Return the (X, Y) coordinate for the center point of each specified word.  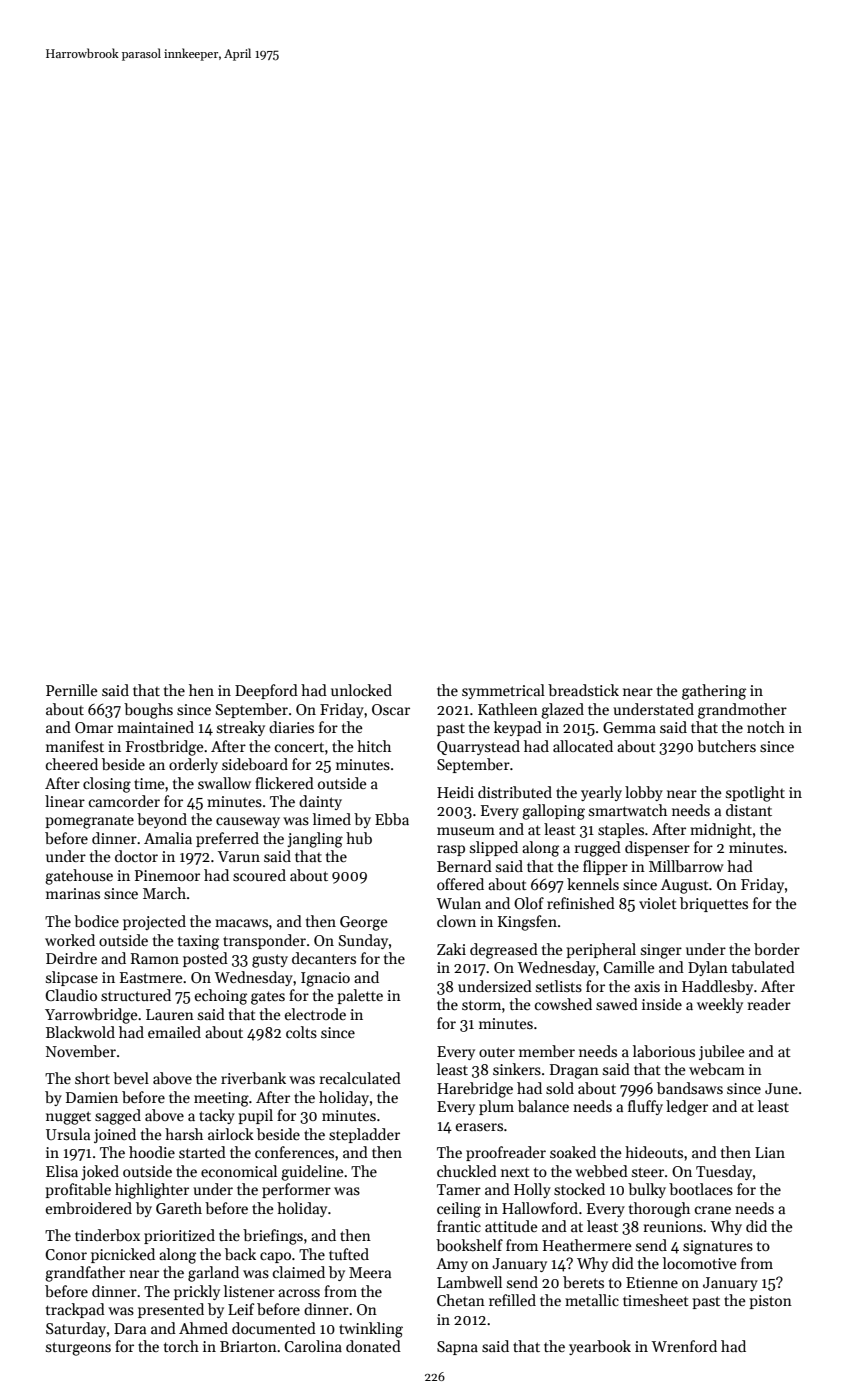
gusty (270, 961)
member (547, 1051)
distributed (515, 792)
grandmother (742, 711)
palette (360, 996)
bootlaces (701, 1189)
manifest (75, 746)
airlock (231, 1134)
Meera (370, 1272)
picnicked (123, 1255)
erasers (479, 1127)
